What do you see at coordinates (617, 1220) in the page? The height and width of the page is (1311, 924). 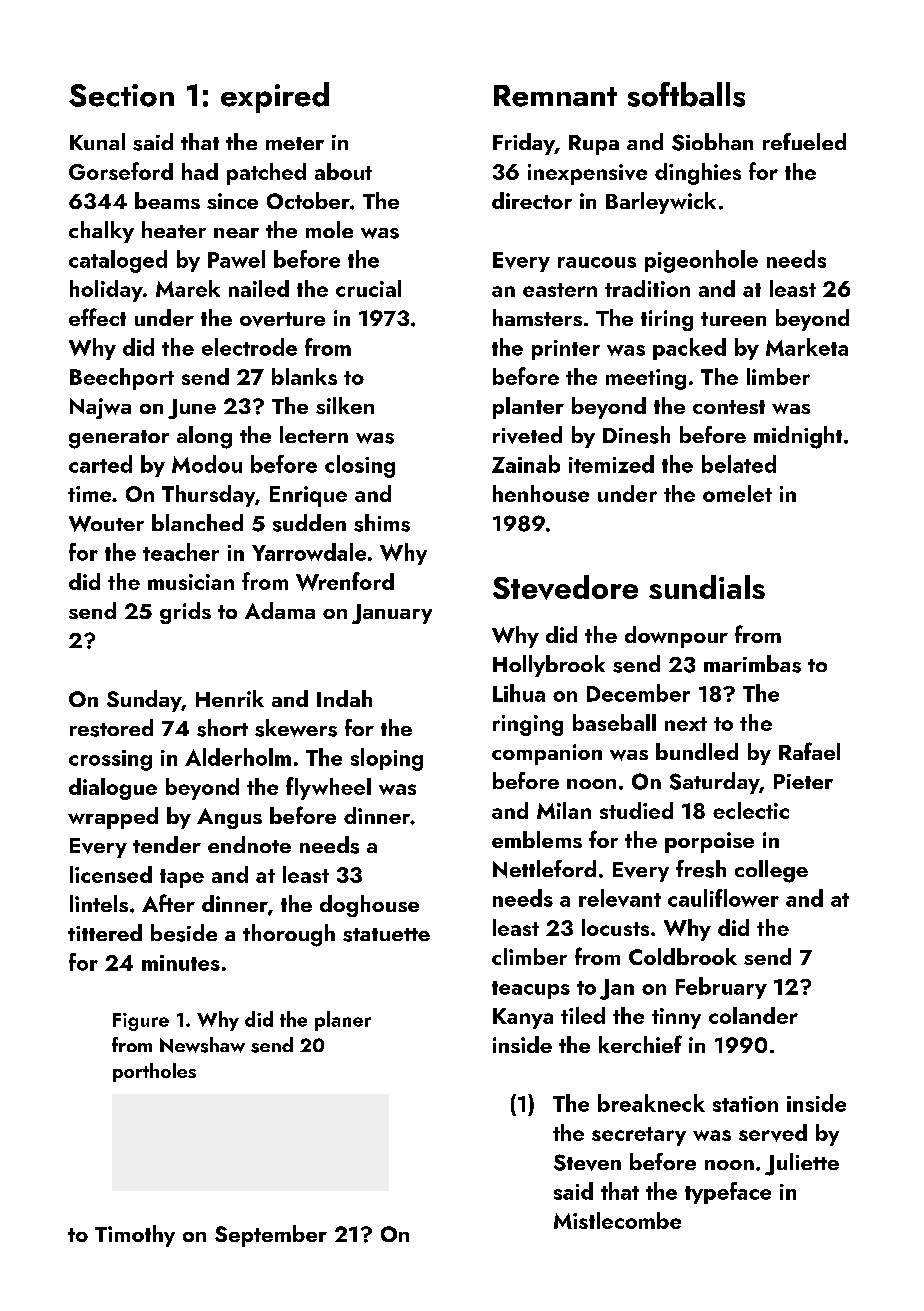 I see `Mistlecombe` at bounding box center [617, 1220].
